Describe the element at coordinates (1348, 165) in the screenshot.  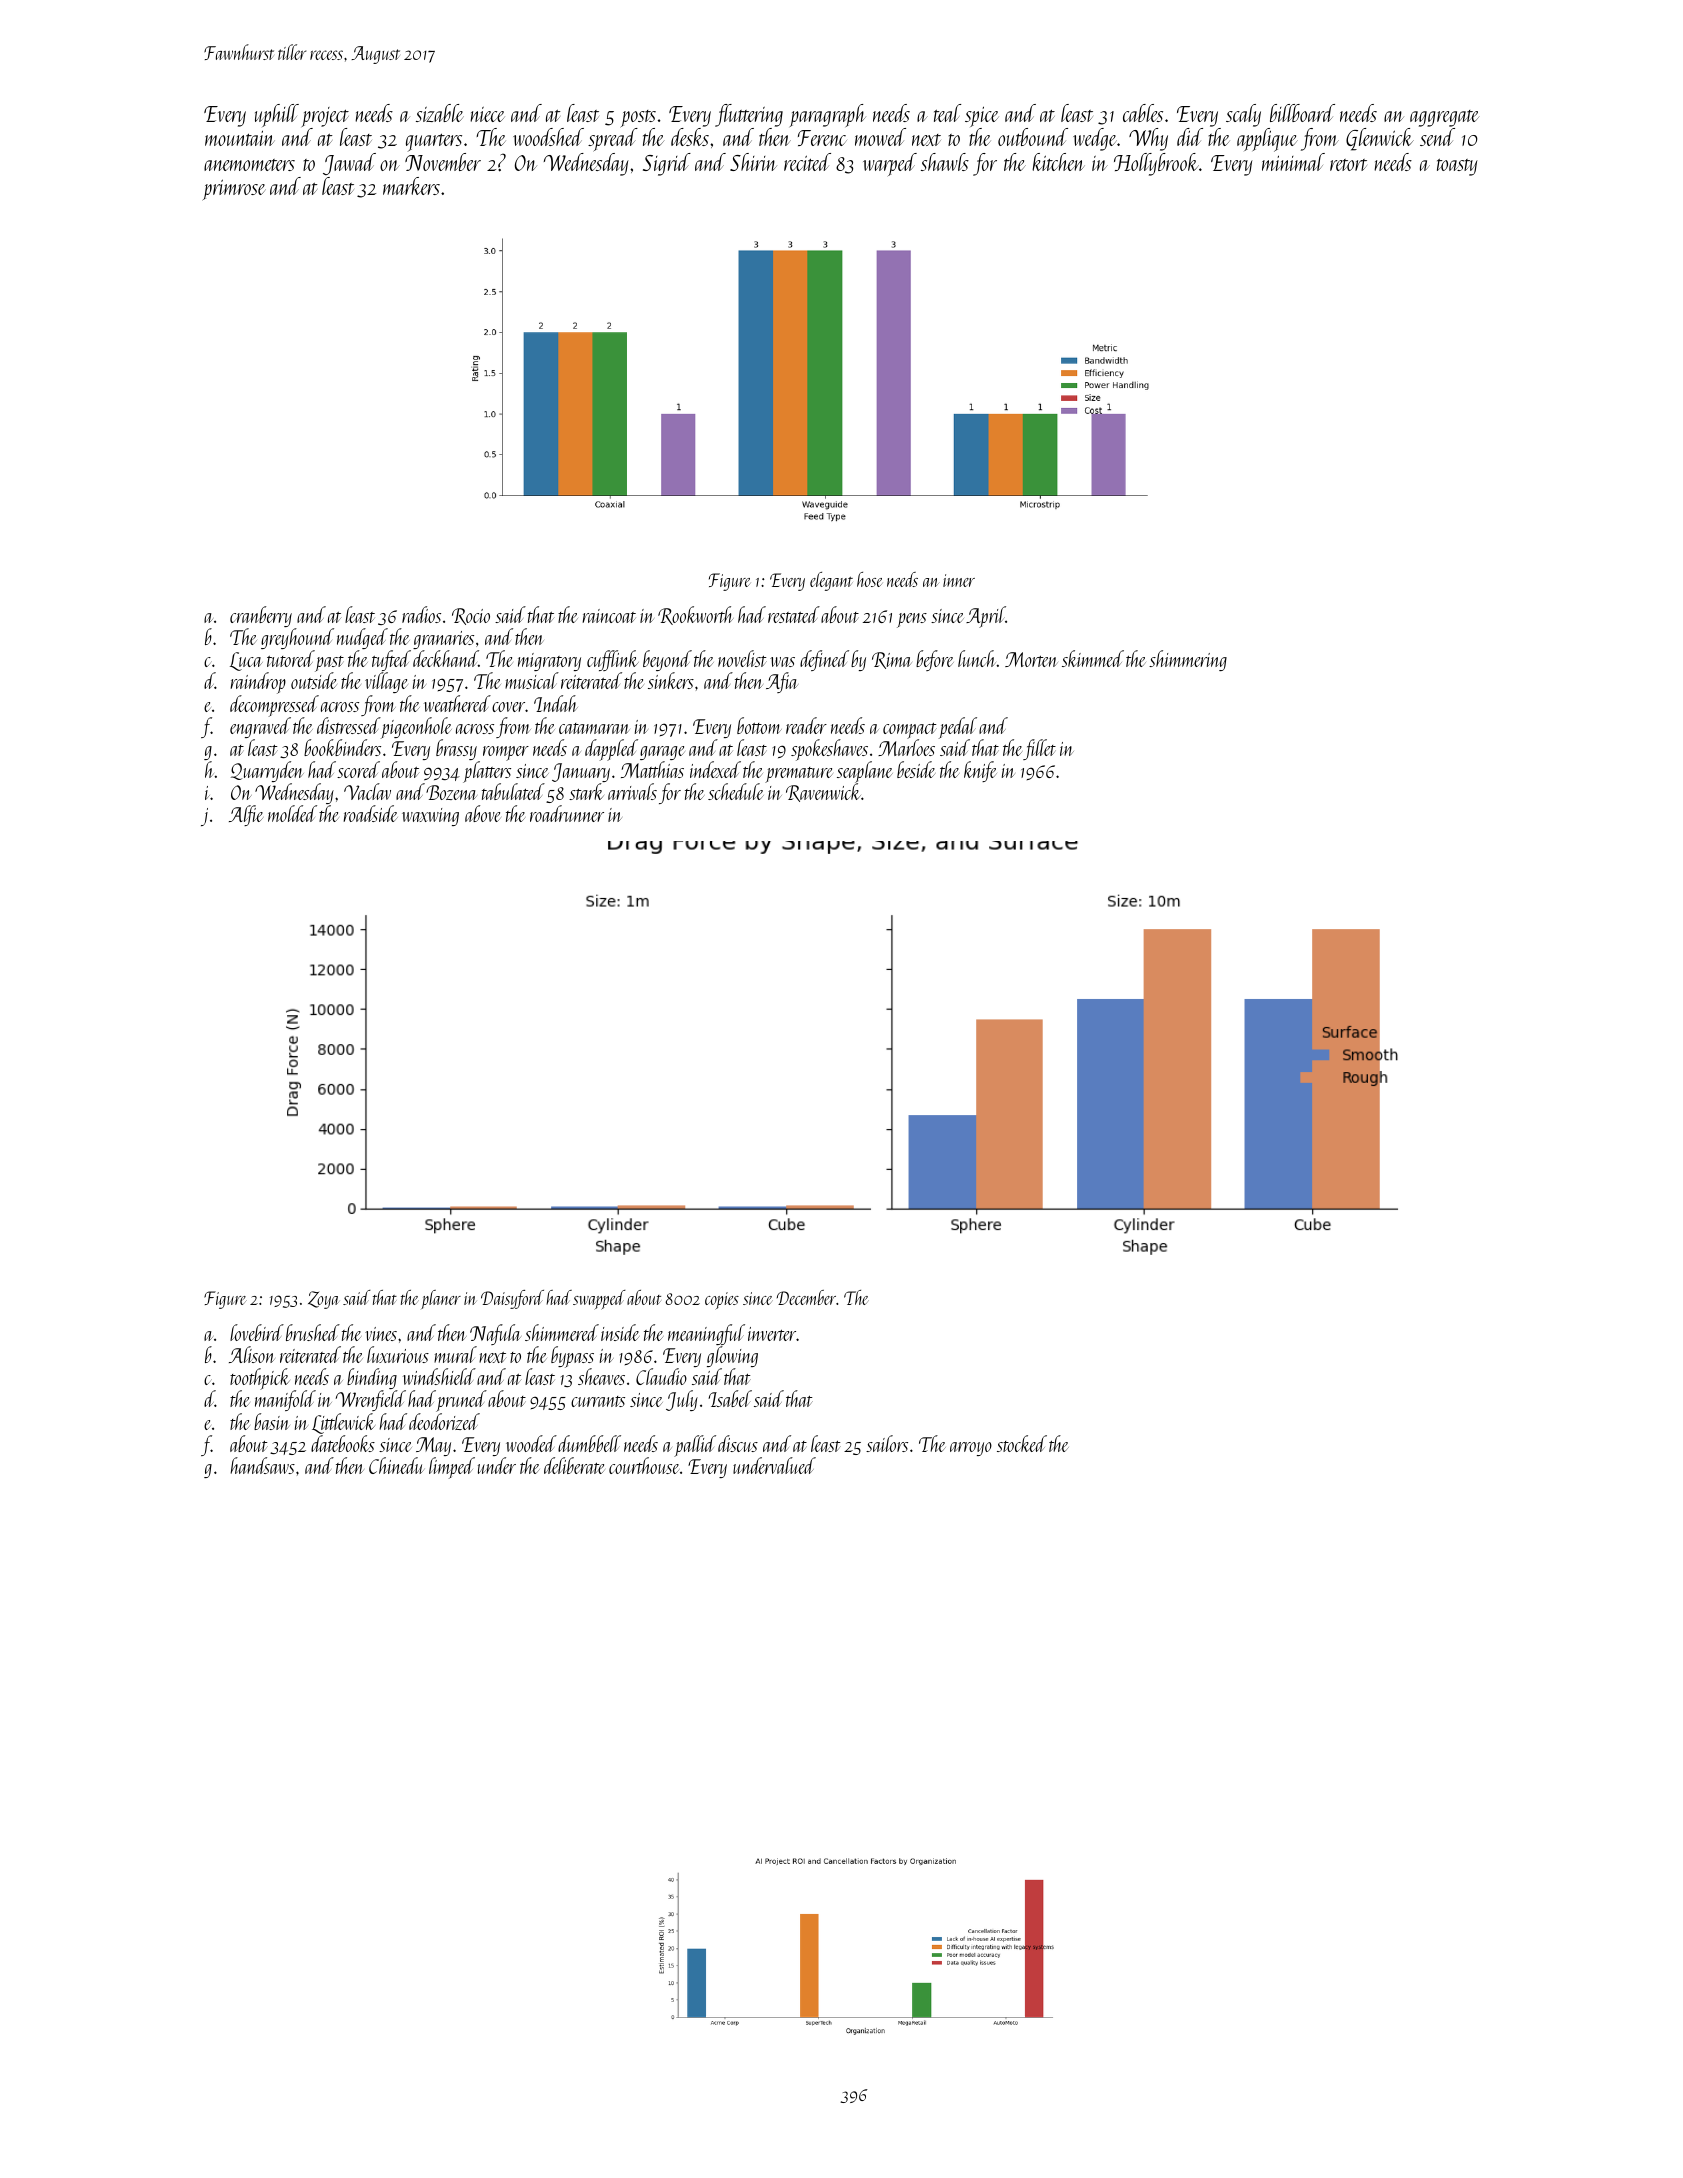
I see `retort` at that location.
